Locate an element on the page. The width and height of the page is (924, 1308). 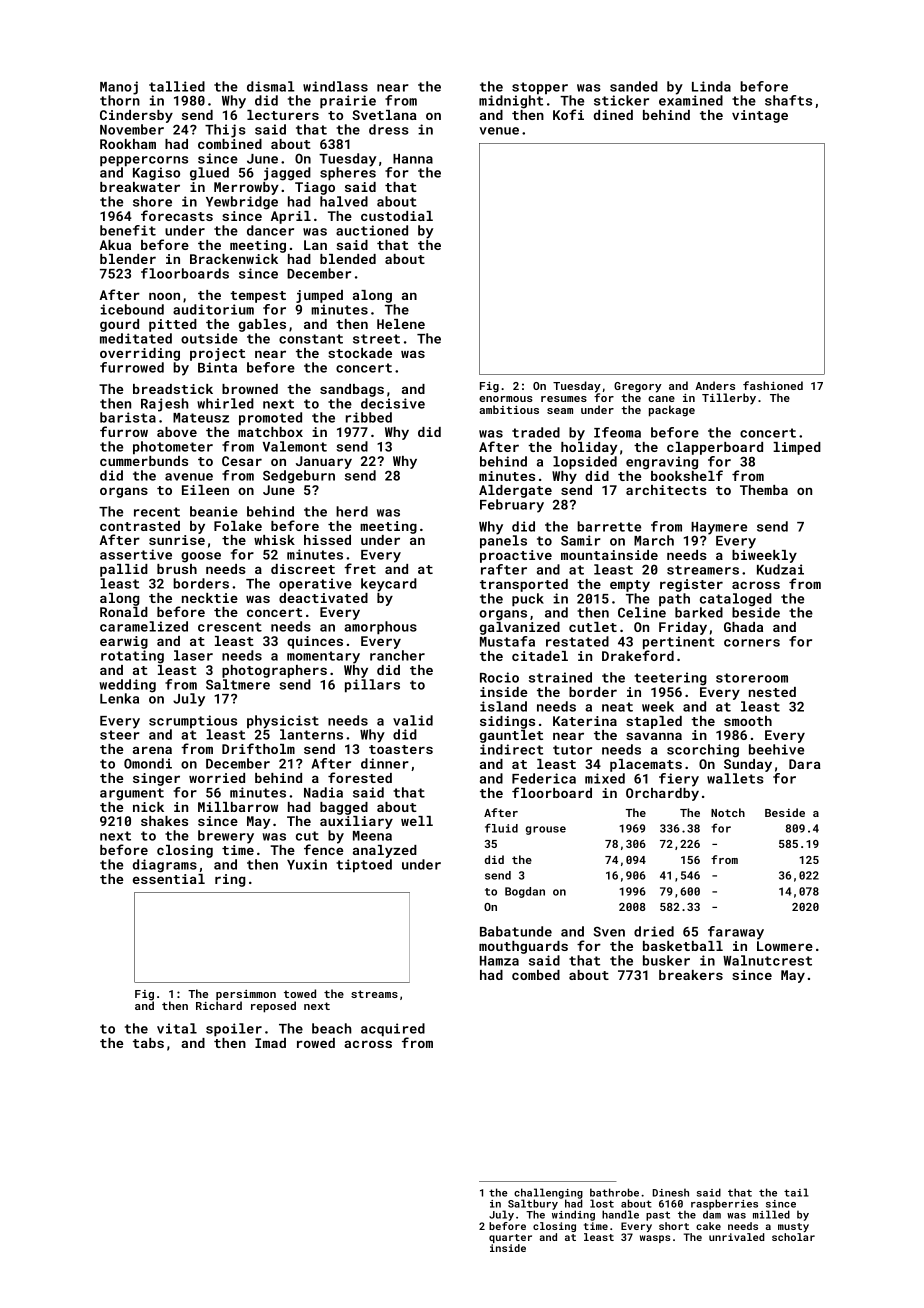
Folake is located at coordinates (238, 526).
